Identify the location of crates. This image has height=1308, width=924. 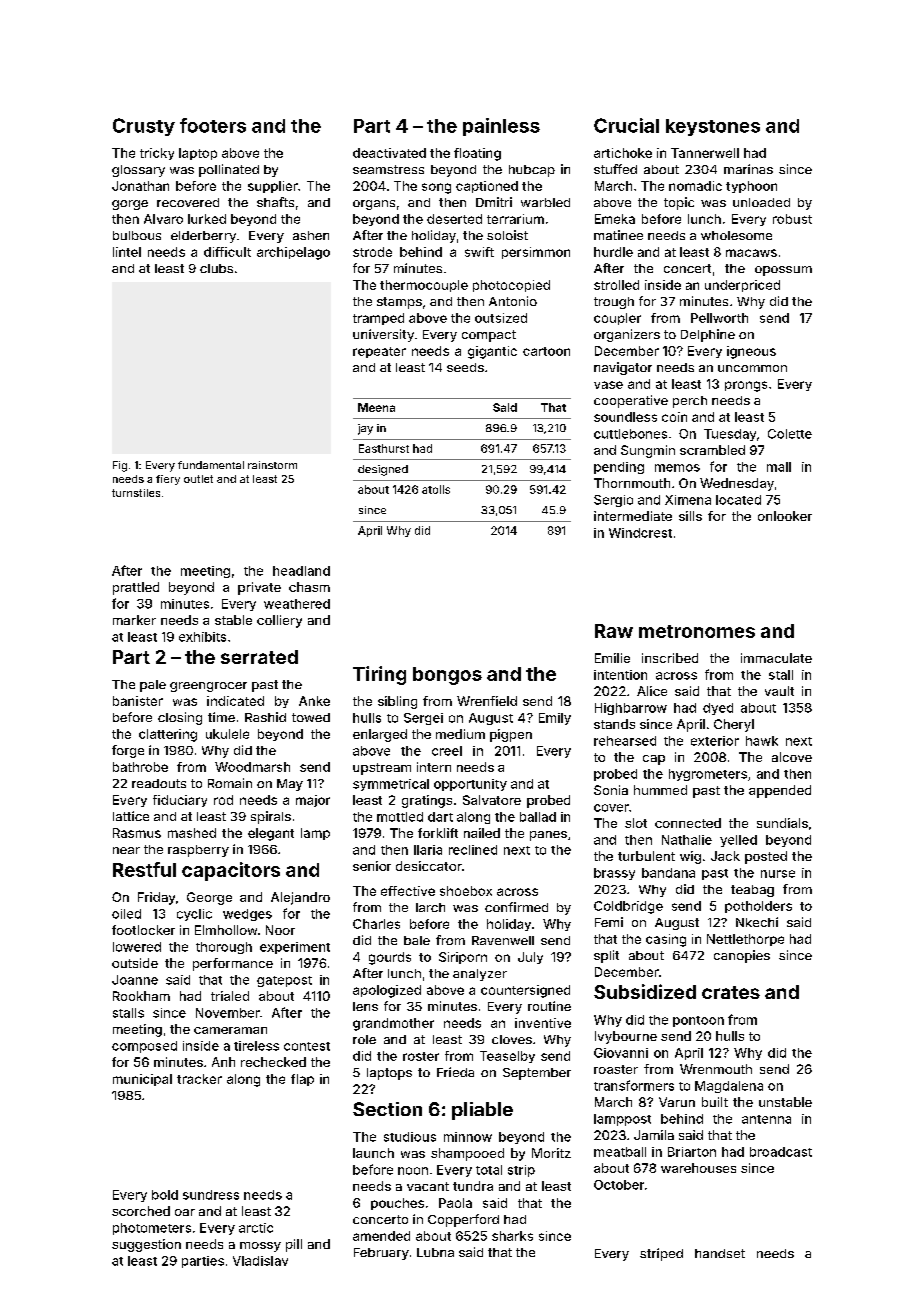
(731, 992).
